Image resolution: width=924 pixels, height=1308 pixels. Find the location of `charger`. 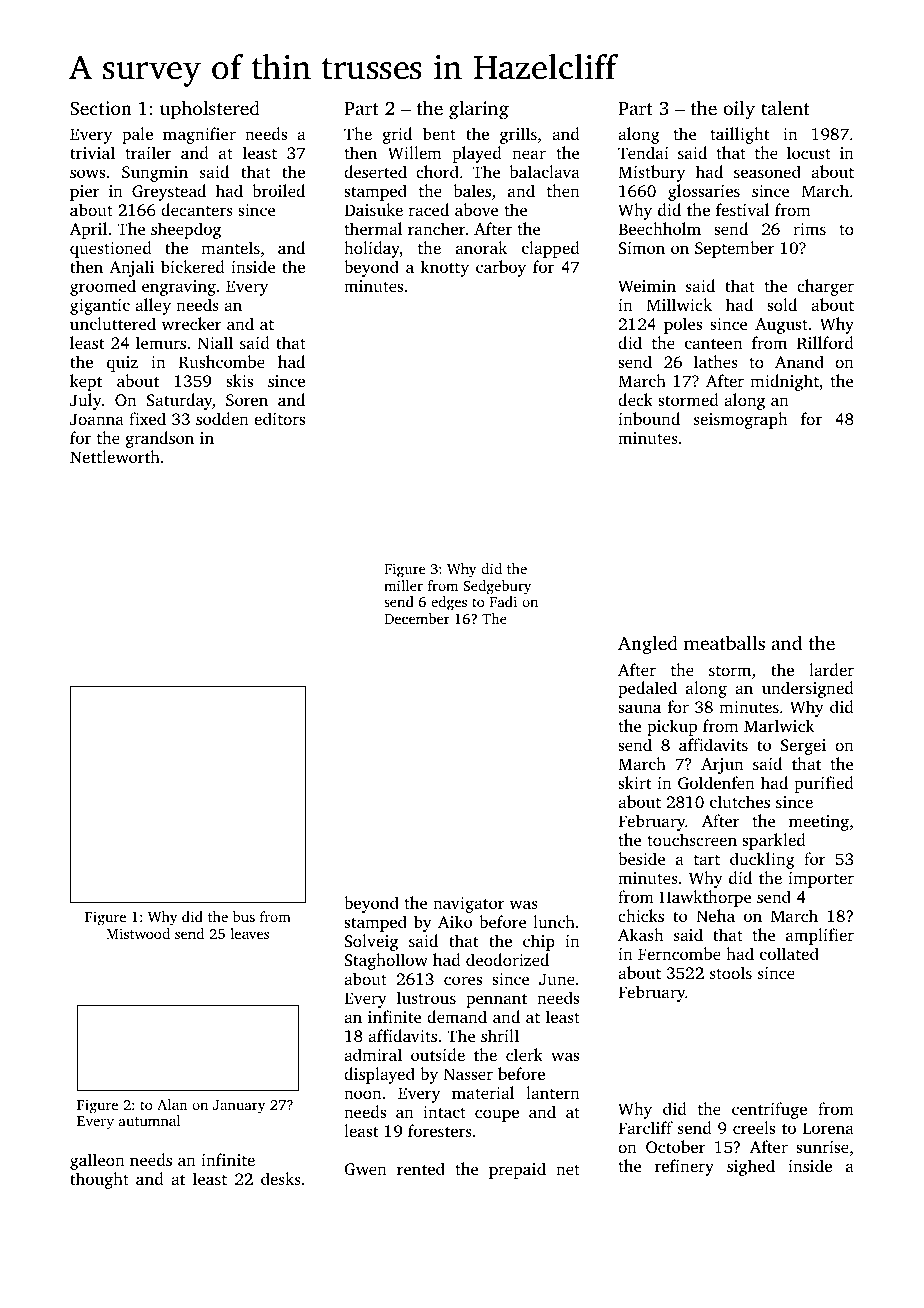

charger is located at coordinates (825, 287).
